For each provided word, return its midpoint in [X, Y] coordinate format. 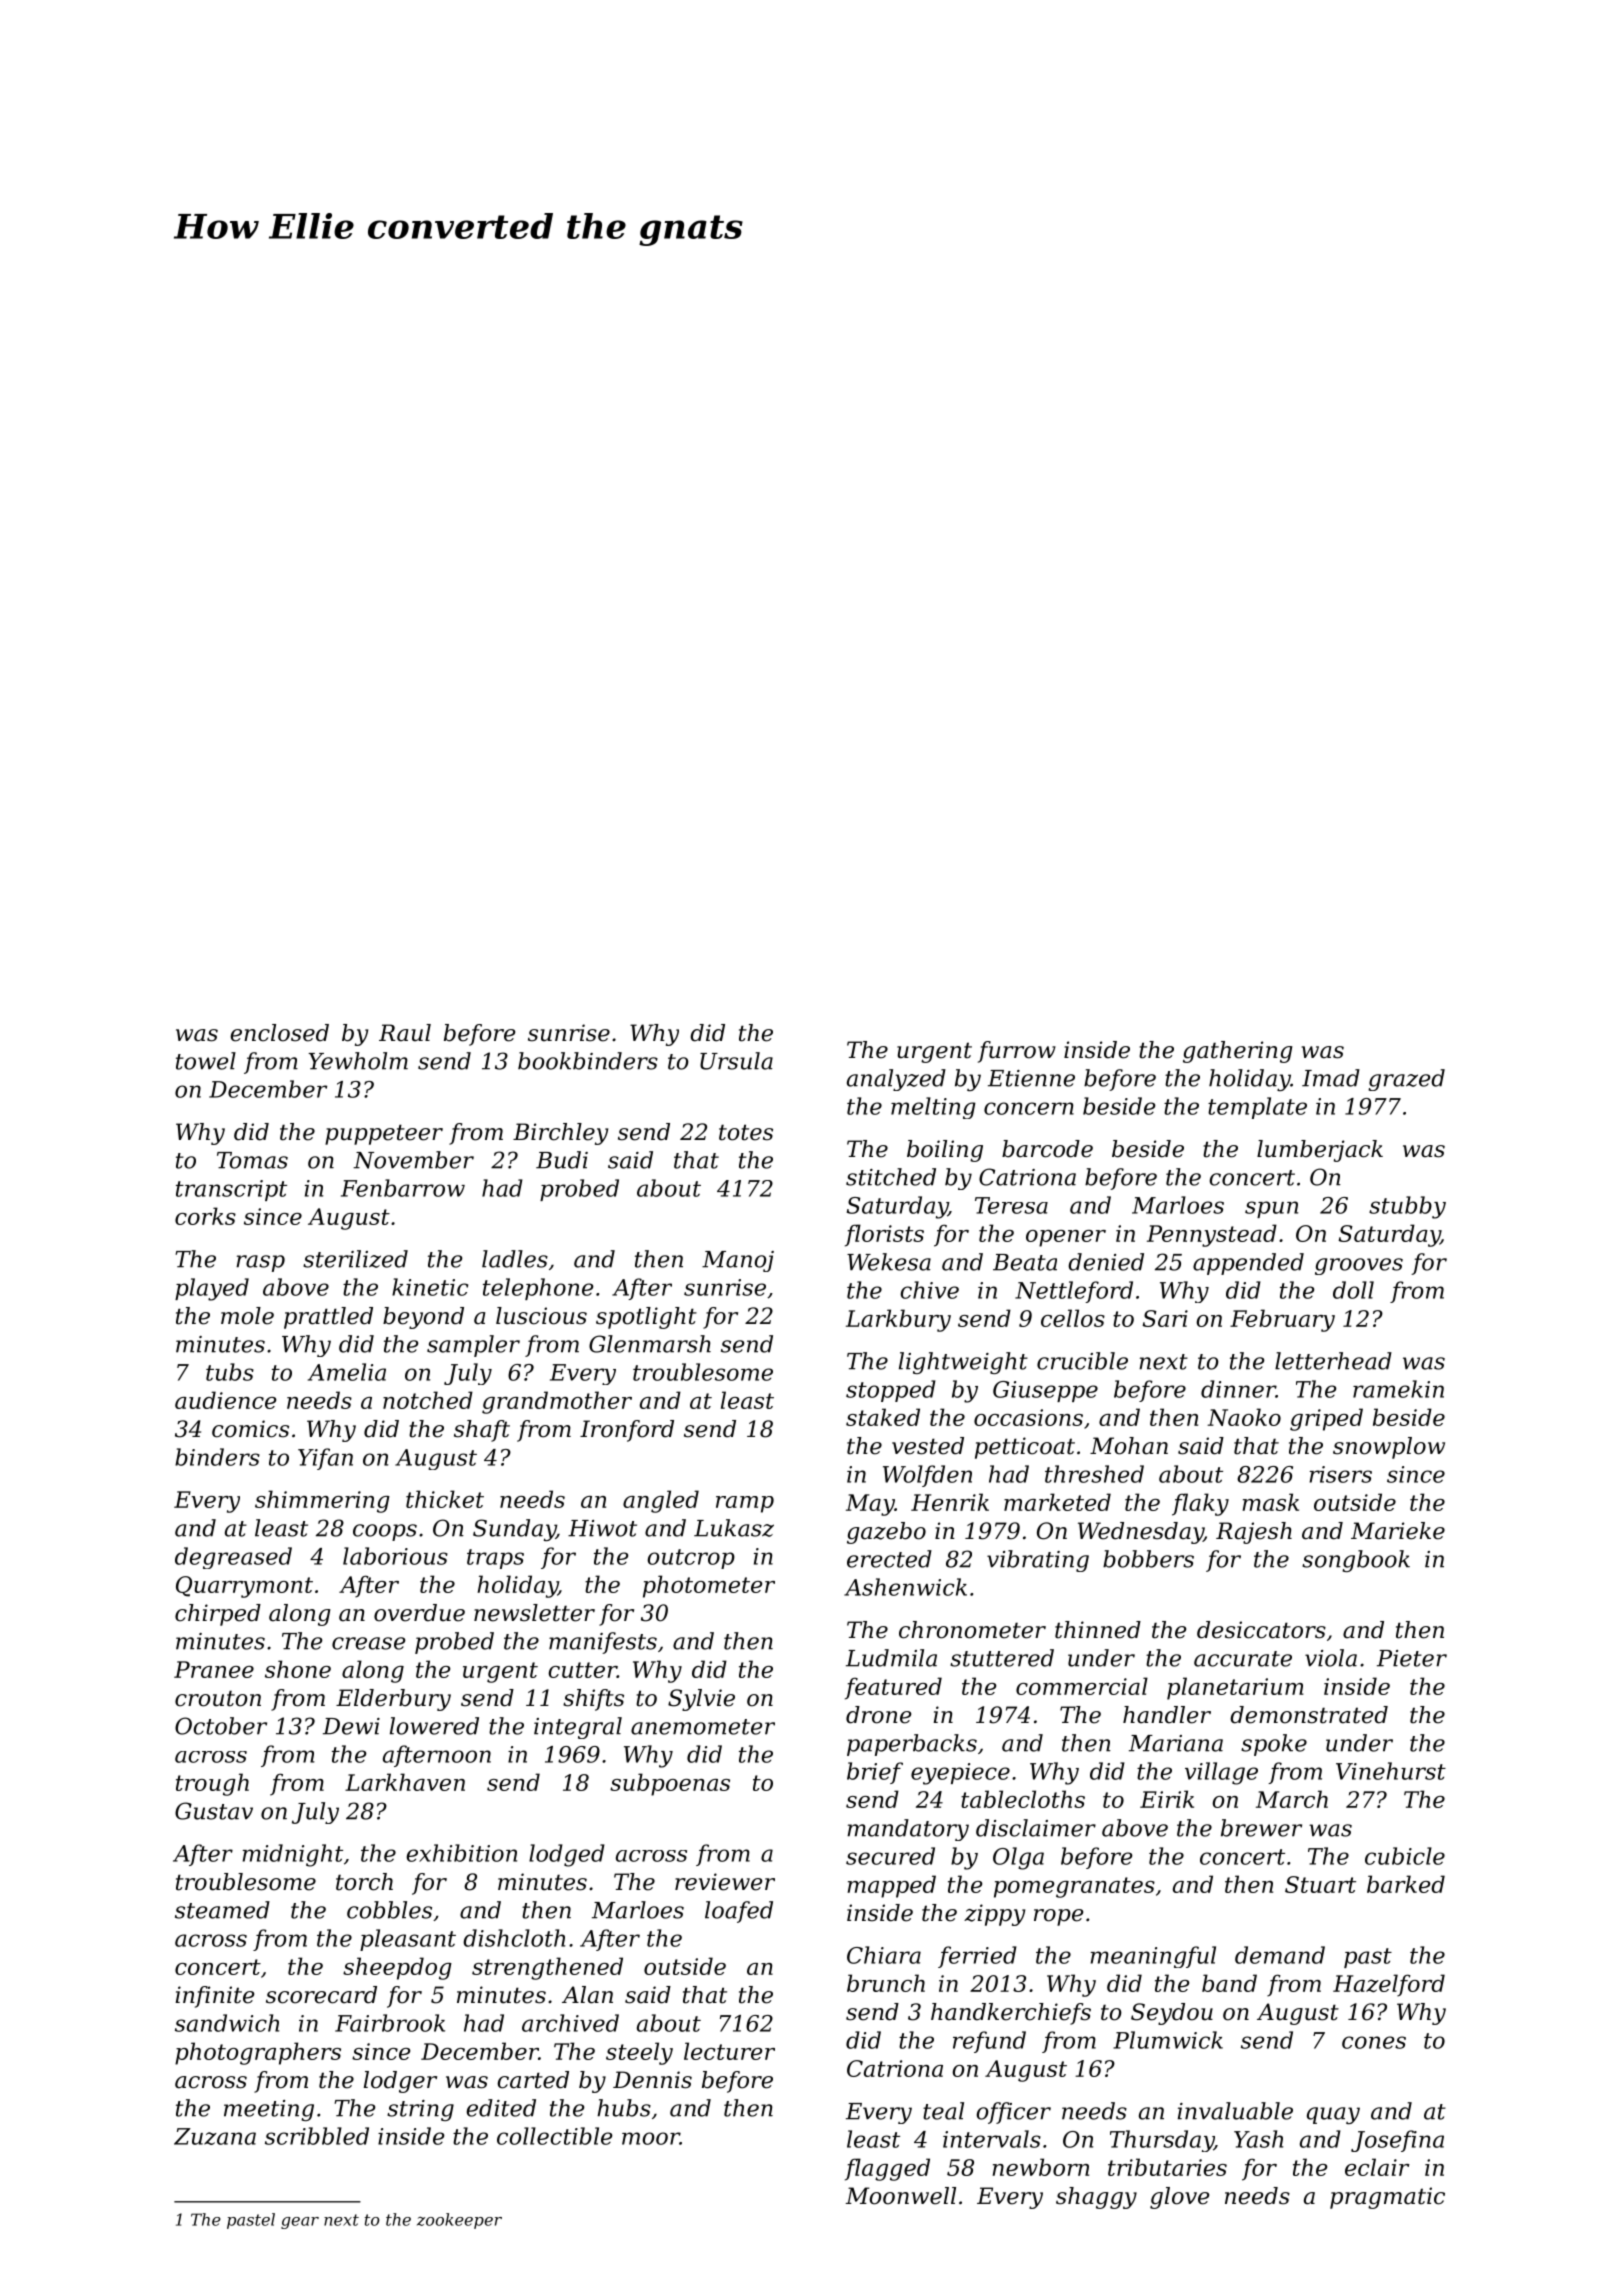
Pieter [1412, 1658]
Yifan [325, 1459]
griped [1326, 1419]
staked [883, 1417]
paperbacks [912, 1745]
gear [300, 2223]
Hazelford [1389, 1985]
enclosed [279, 1033]
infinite [214, 1997]
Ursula [736, 1061]
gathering [1237, 1052]
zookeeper [459, 2221]
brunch [886, 1983]
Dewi [351, 1726]
